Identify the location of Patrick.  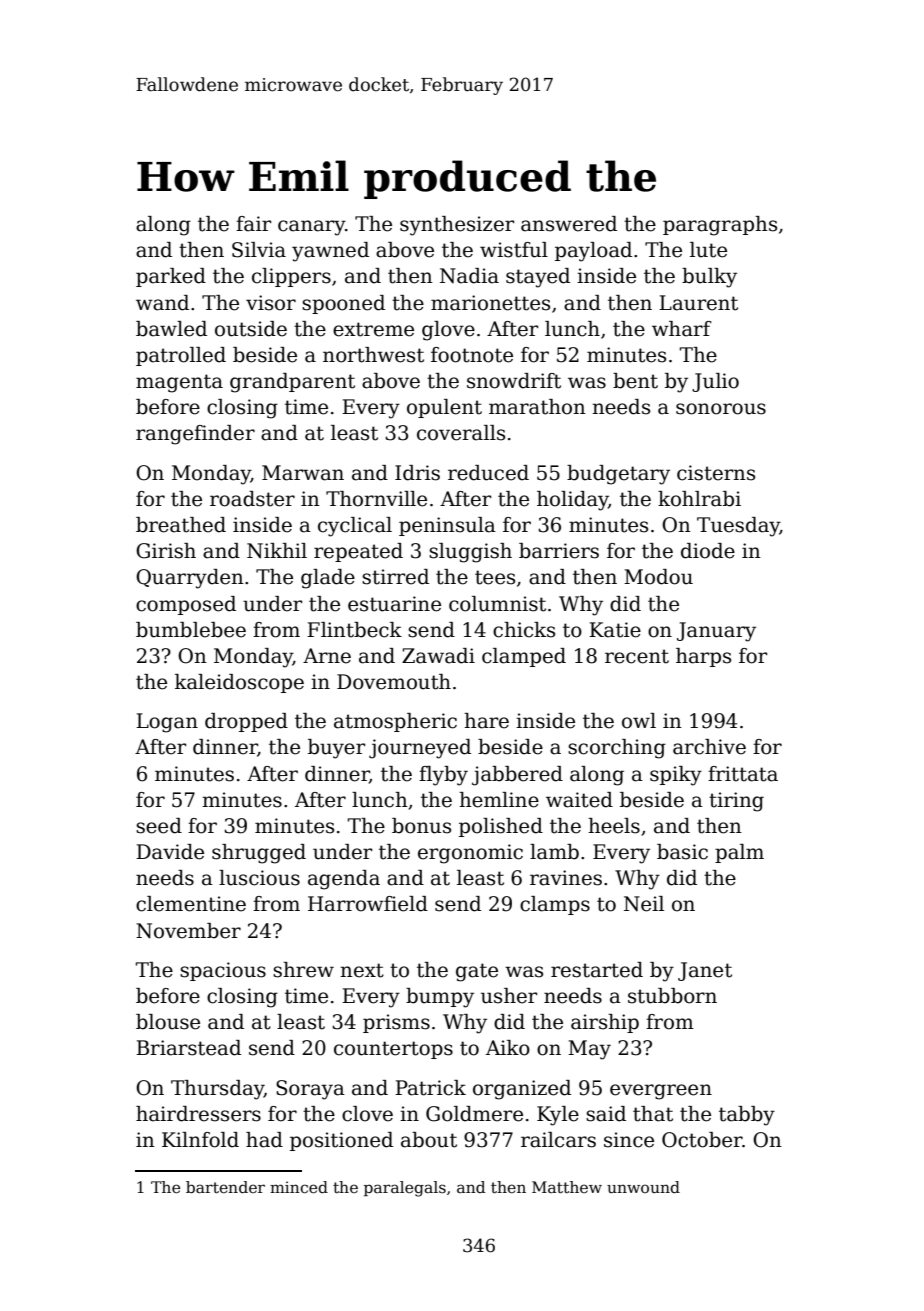
(430, 1088).
